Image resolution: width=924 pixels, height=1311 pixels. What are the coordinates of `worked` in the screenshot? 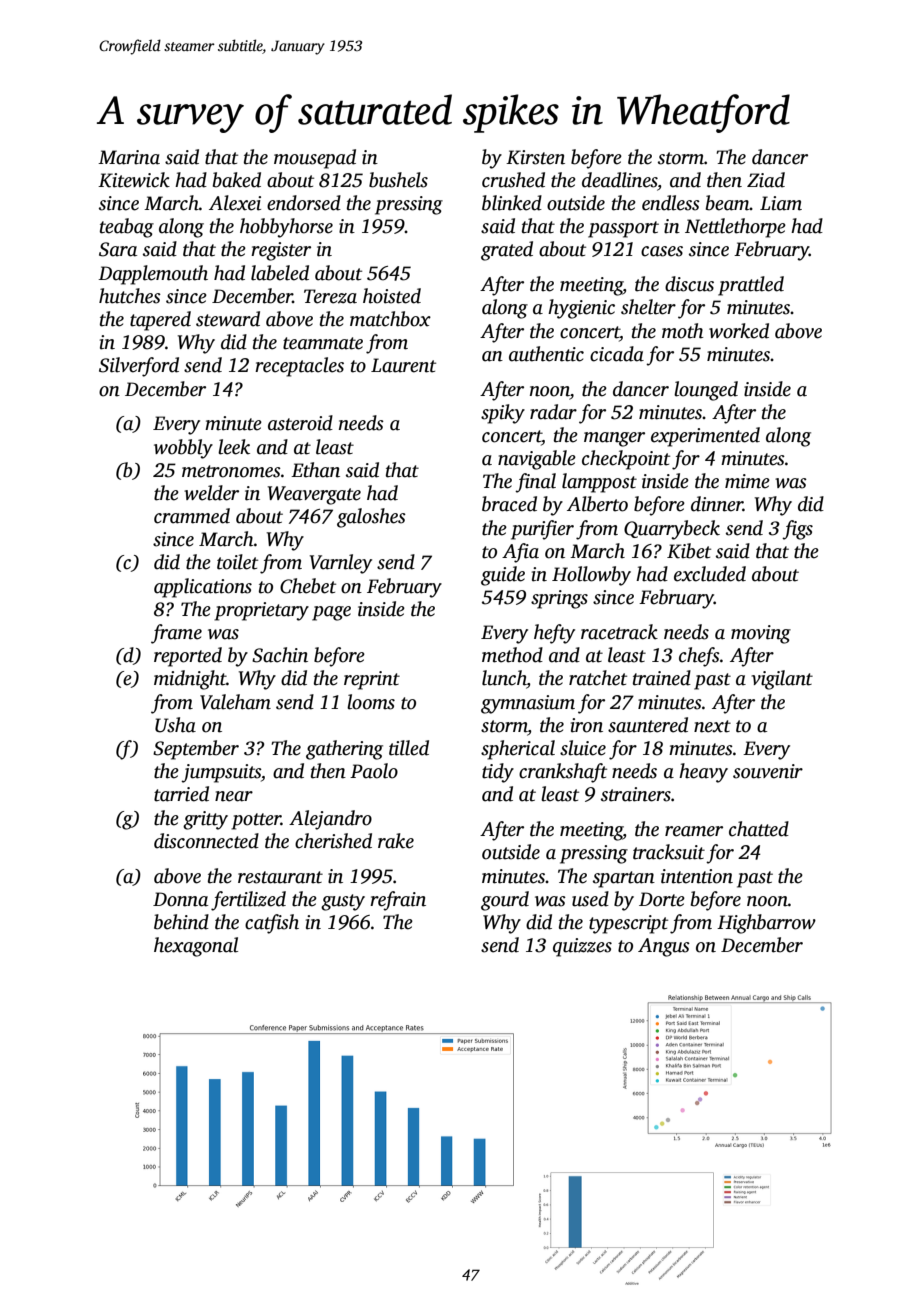 It's located at (739, 331).
